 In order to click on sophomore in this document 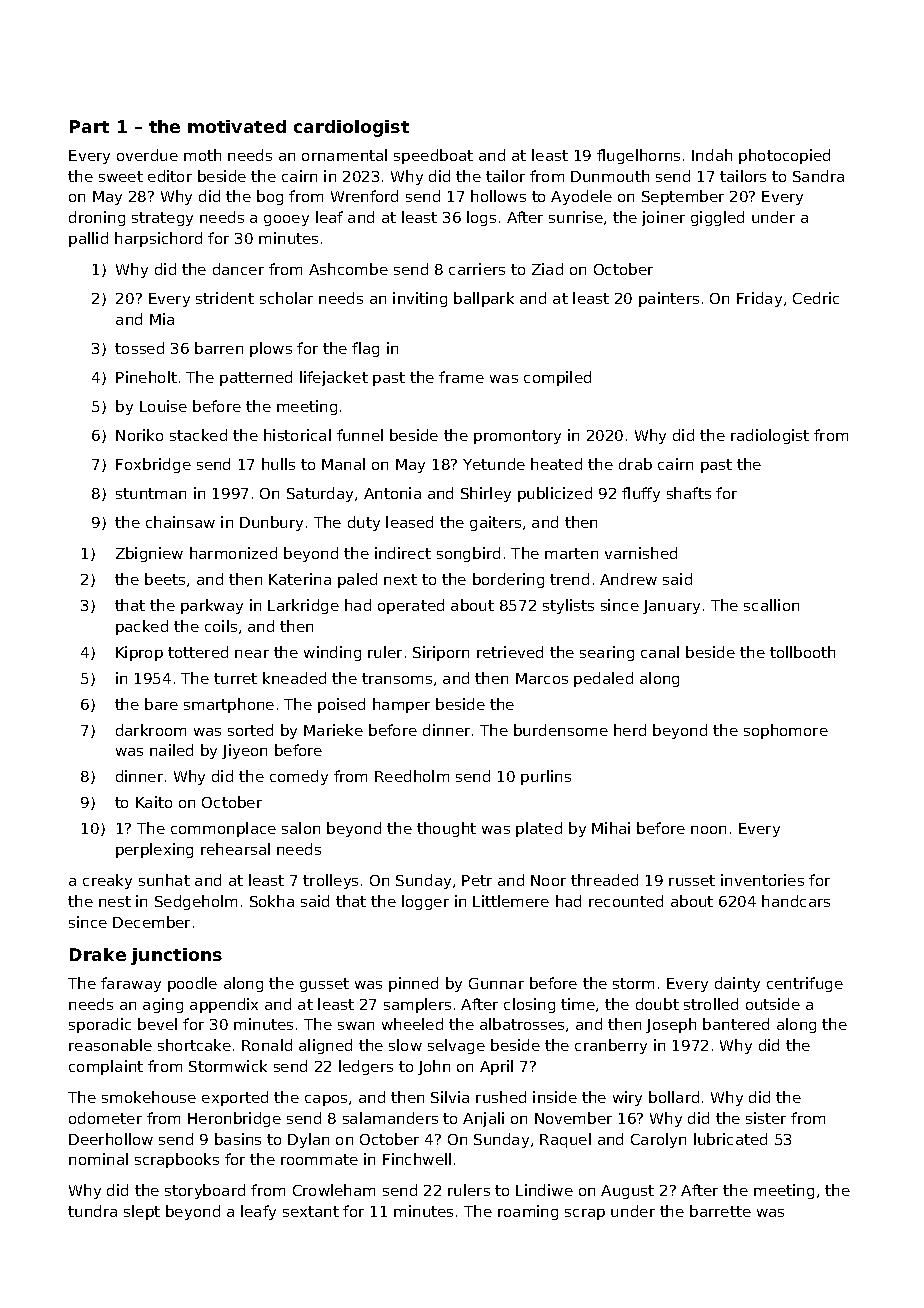, I will do `click(786, 731)`.
